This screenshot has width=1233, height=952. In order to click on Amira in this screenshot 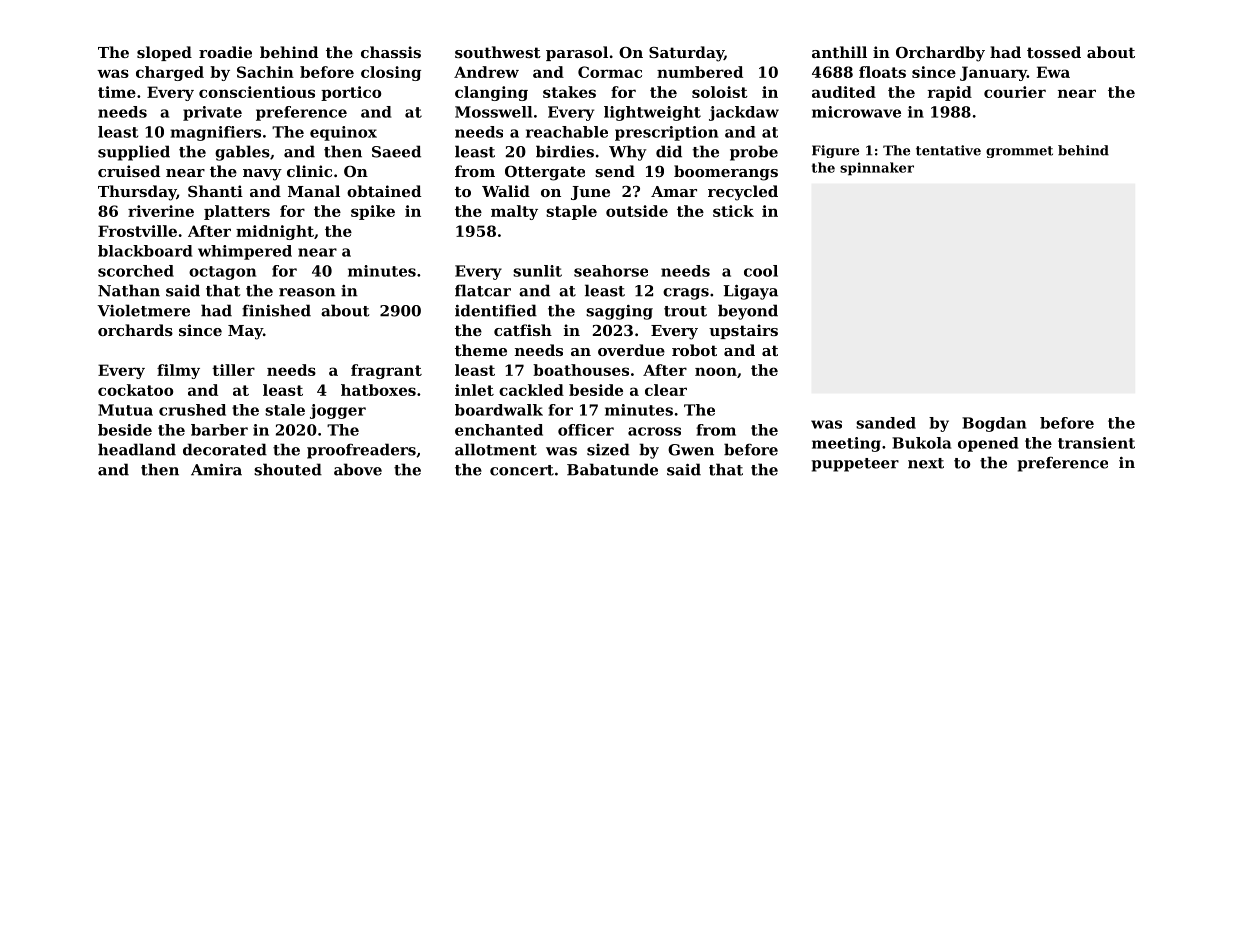, I will do `click(216, 470)`.
